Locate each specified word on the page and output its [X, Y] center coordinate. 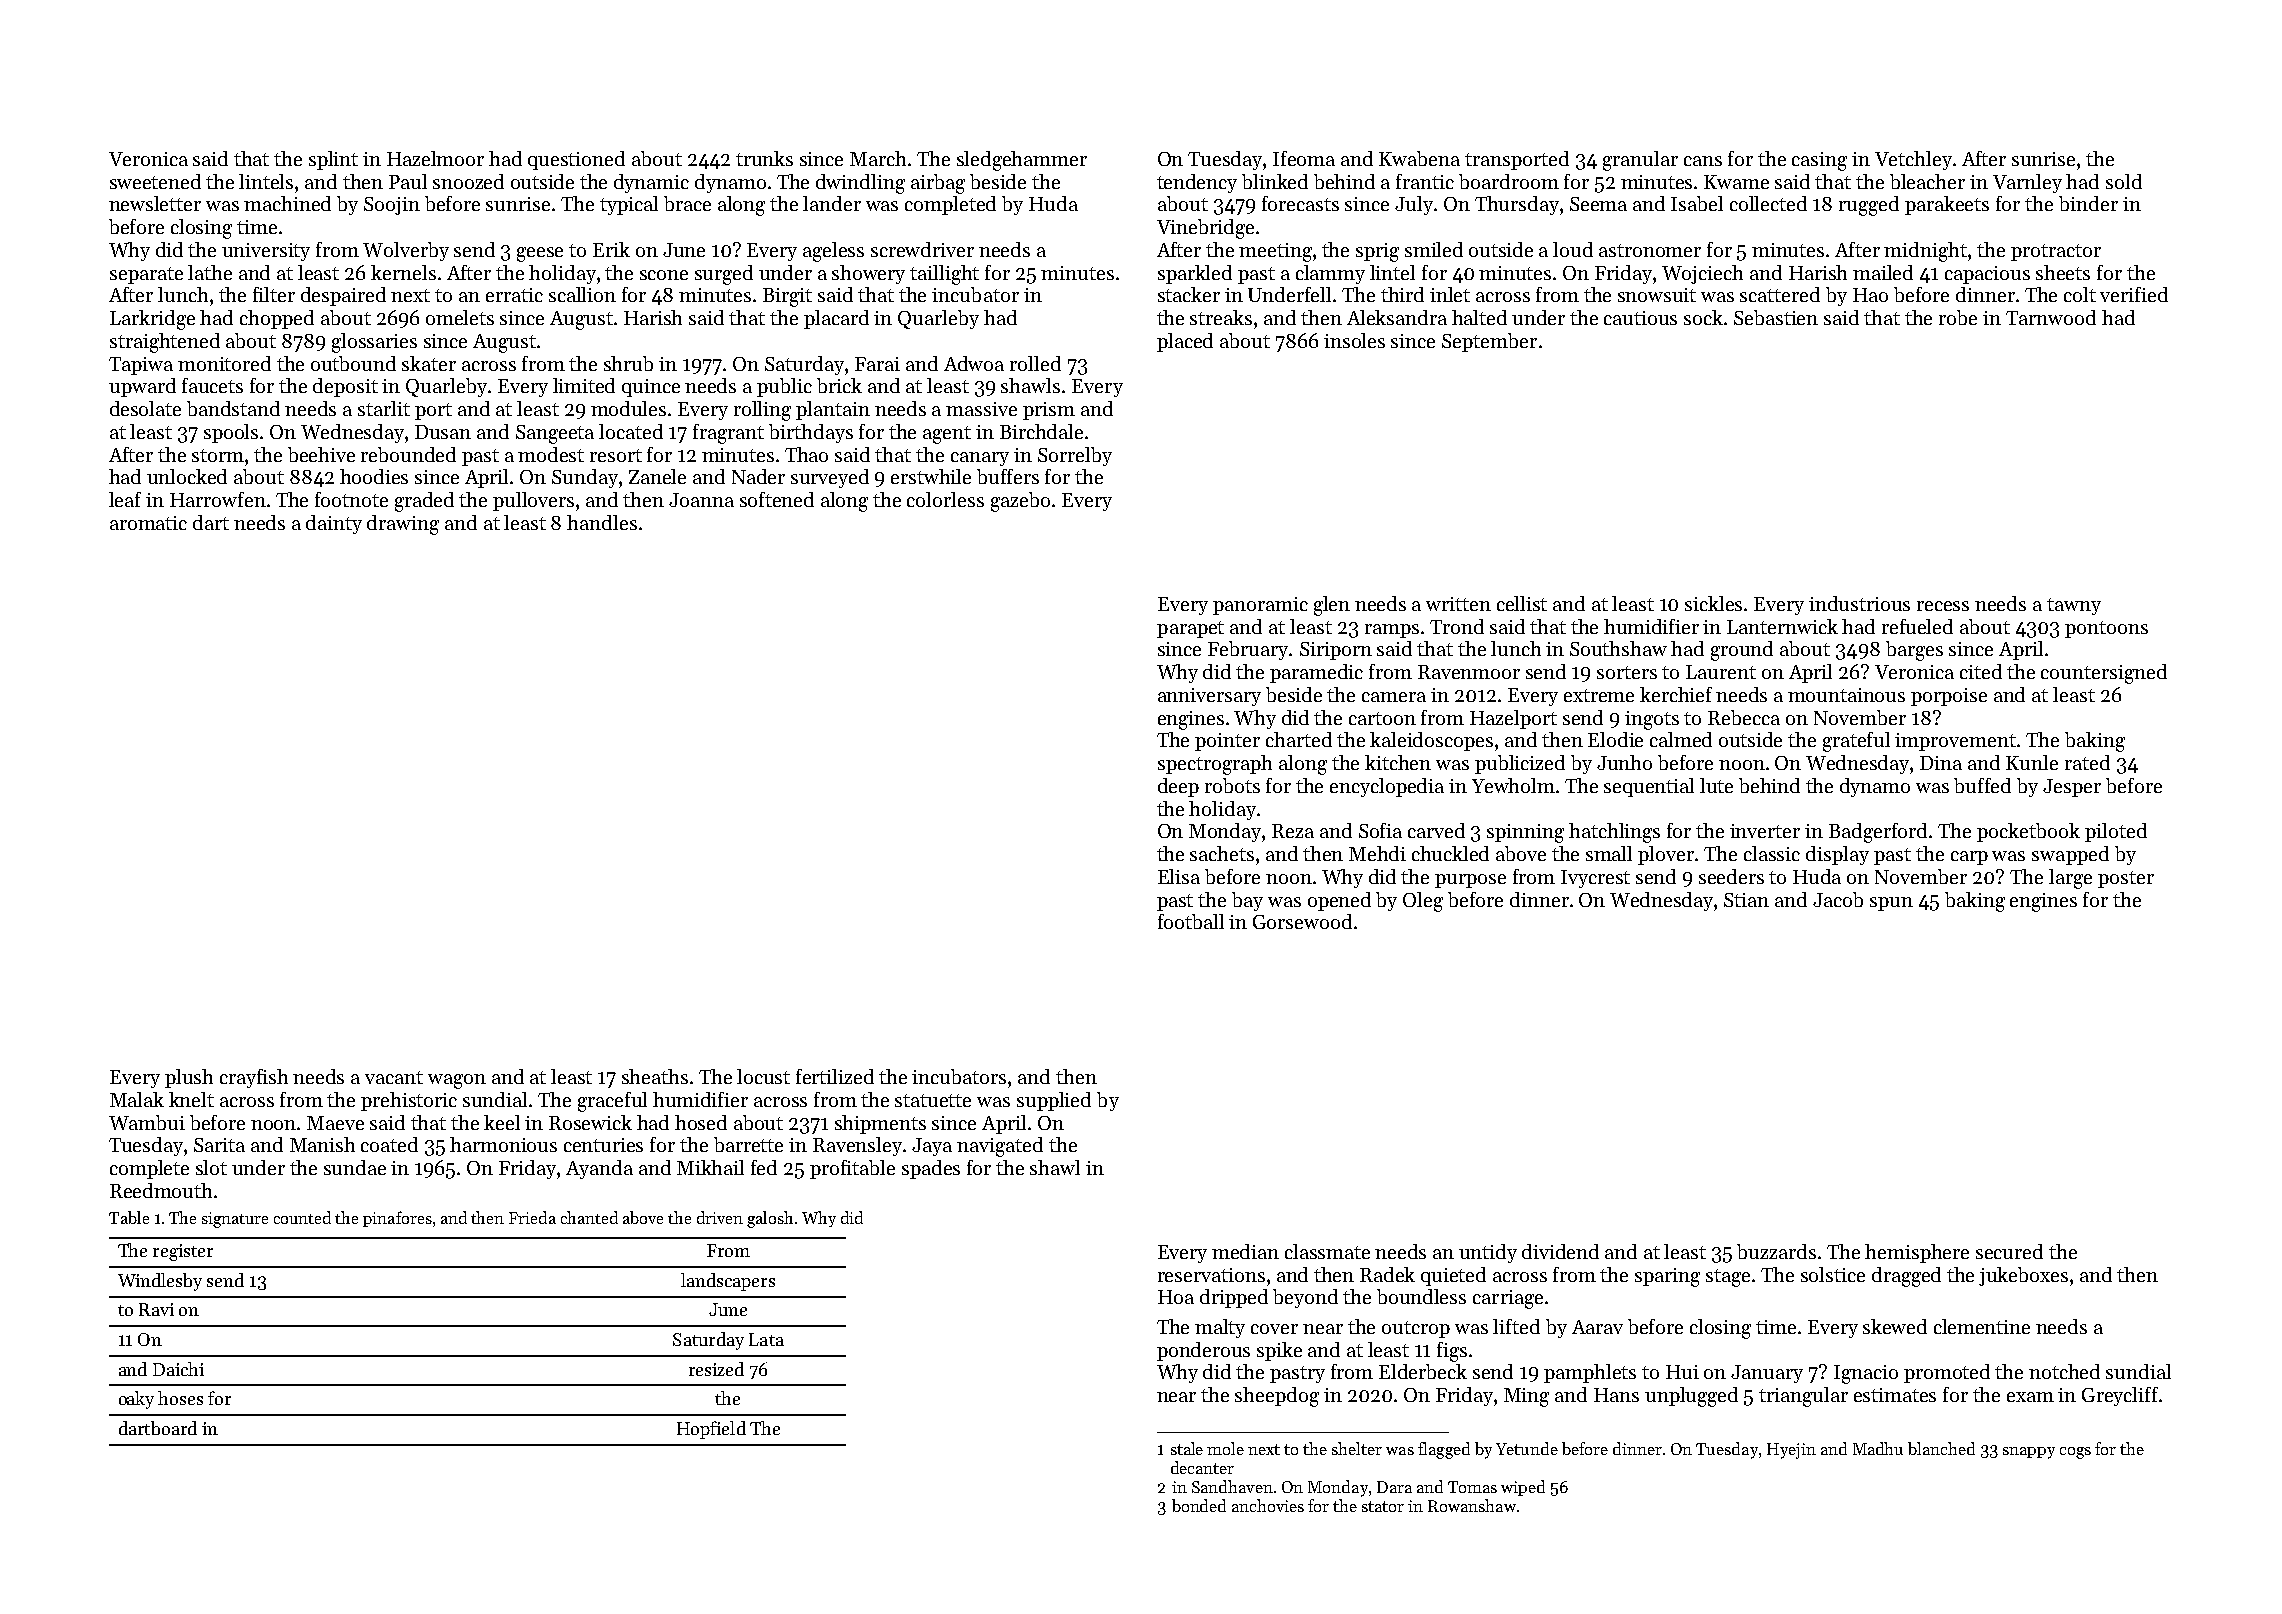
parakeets [1947, 205]
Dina [1941, 763]
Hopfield [711, 1430]
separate [146, 275]
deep [1178, 787]
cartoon [1382, 718]
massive [981, 409]
